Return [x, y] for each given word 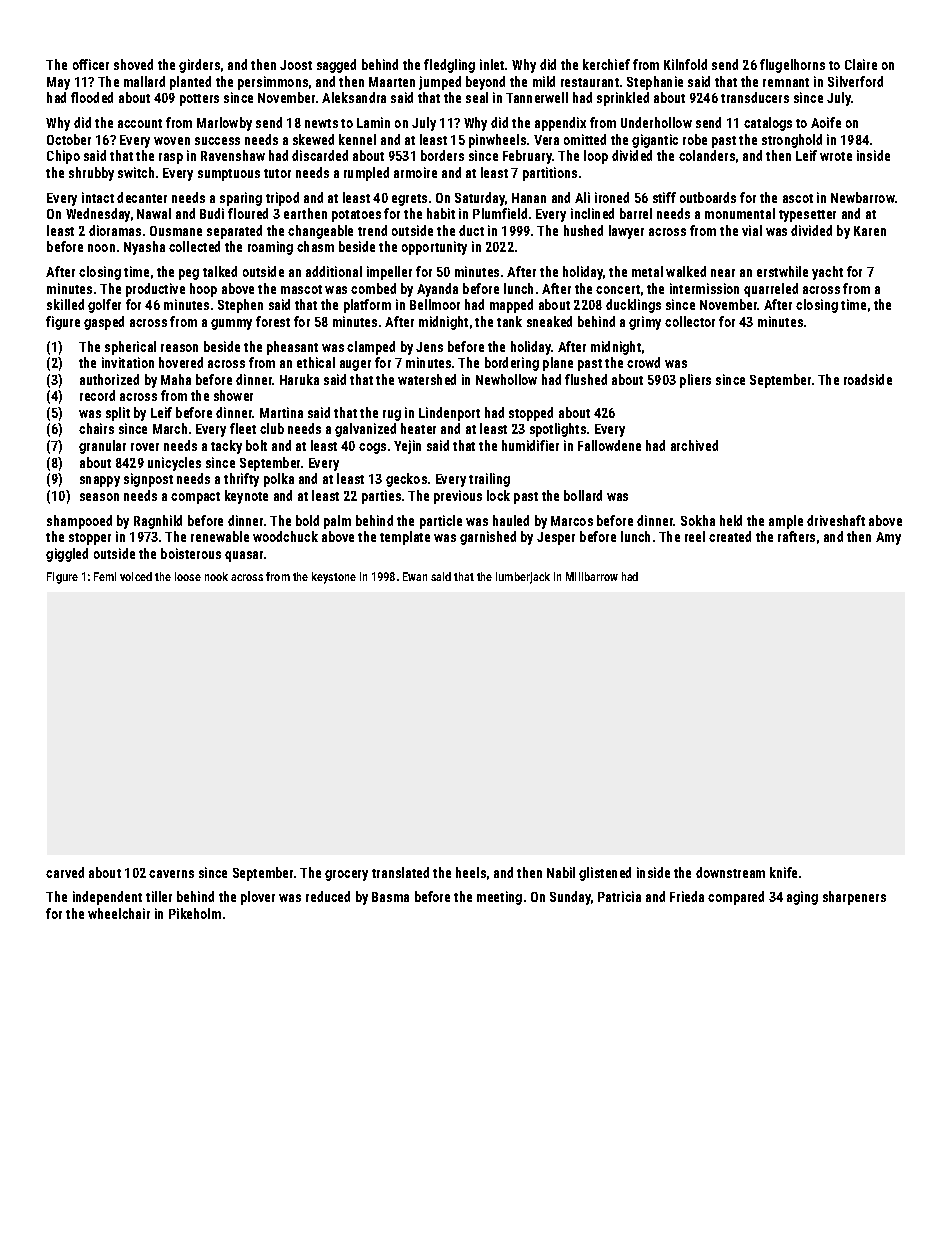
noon [101, 248]
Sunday [570, 898]
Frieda [687, 896]
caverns [171, 874]
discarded [320, 155]
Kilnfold [685, 64]
